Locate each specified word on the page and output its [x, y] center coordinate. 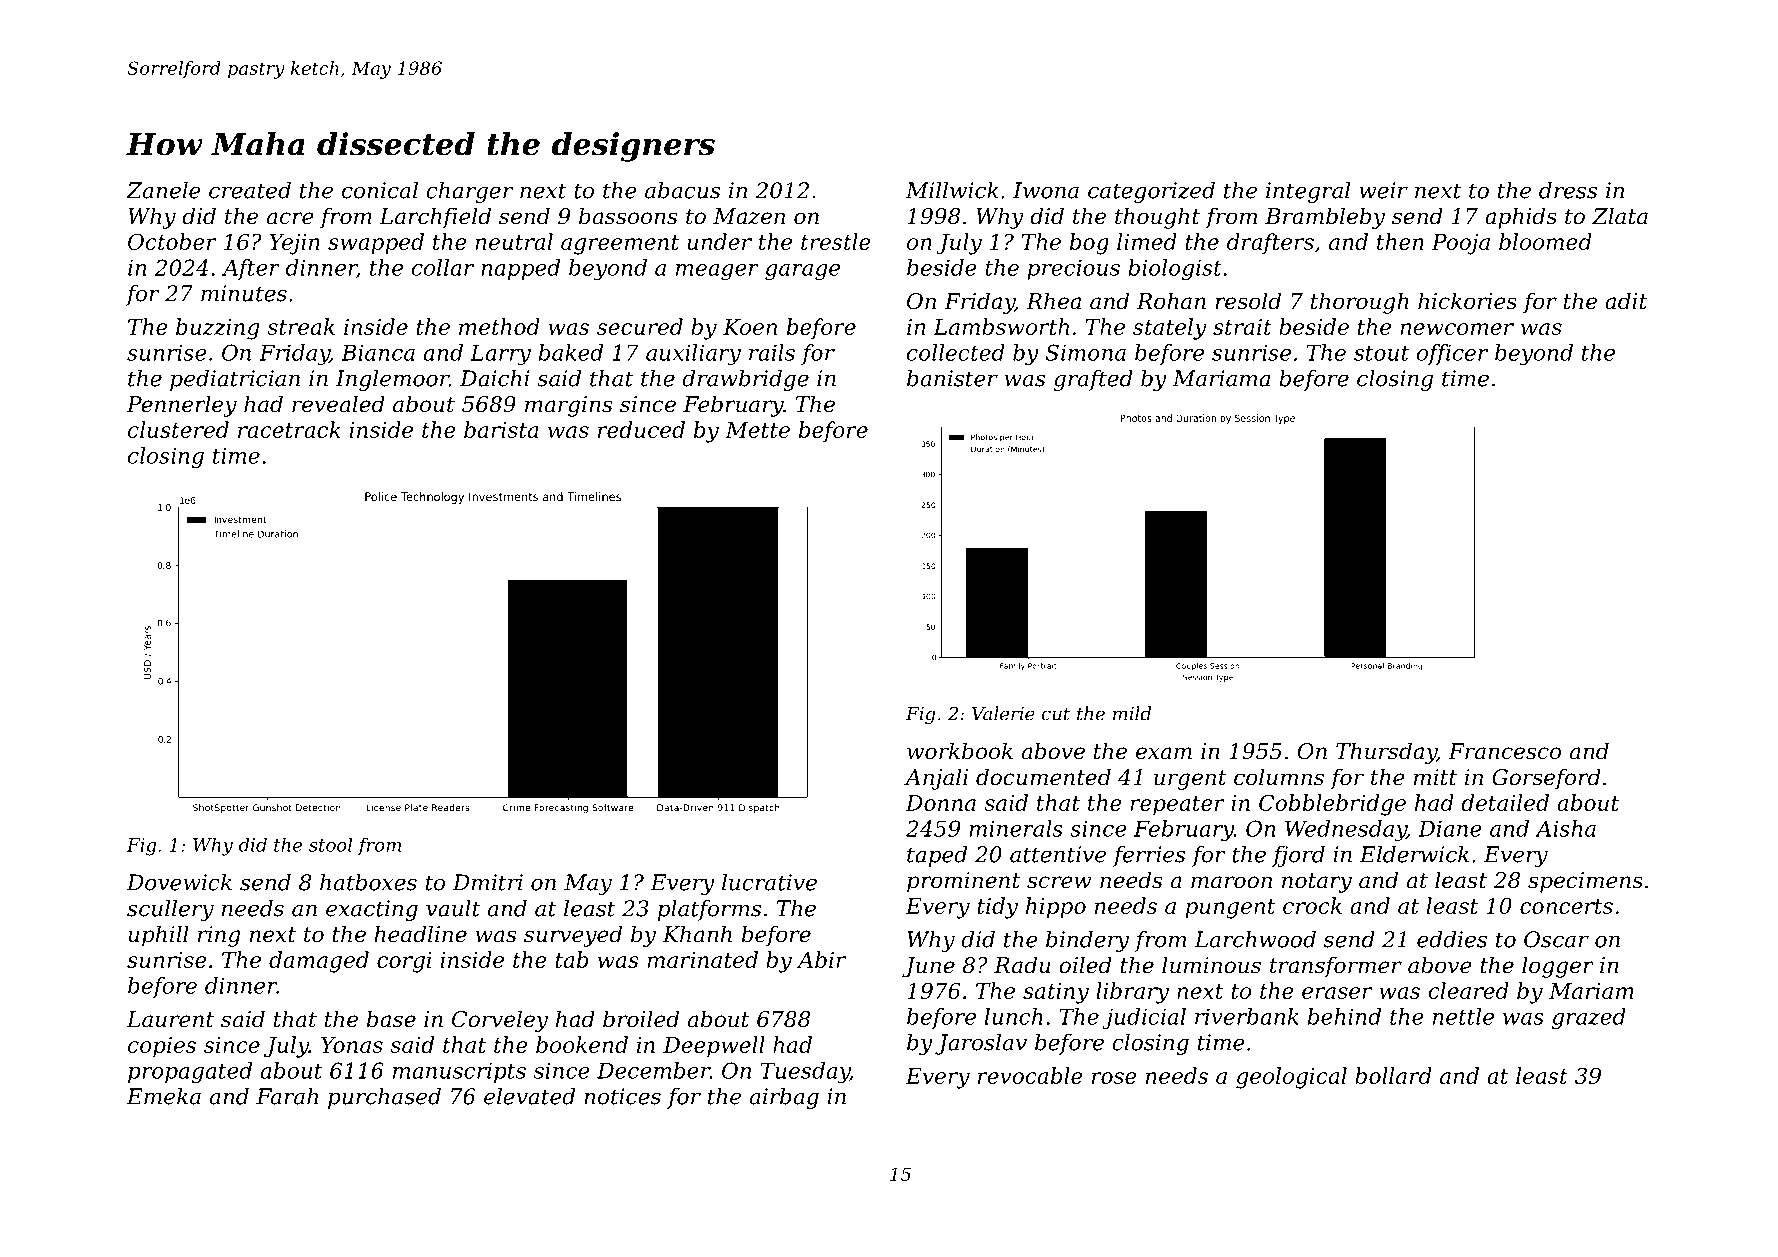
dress [1568, 190]
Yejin [294, 244]
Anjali [936, 779]
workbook [960, 751]
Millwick [952, 190]
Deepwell [714, 1047]
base [391, 1019]
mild [1132, 713]
